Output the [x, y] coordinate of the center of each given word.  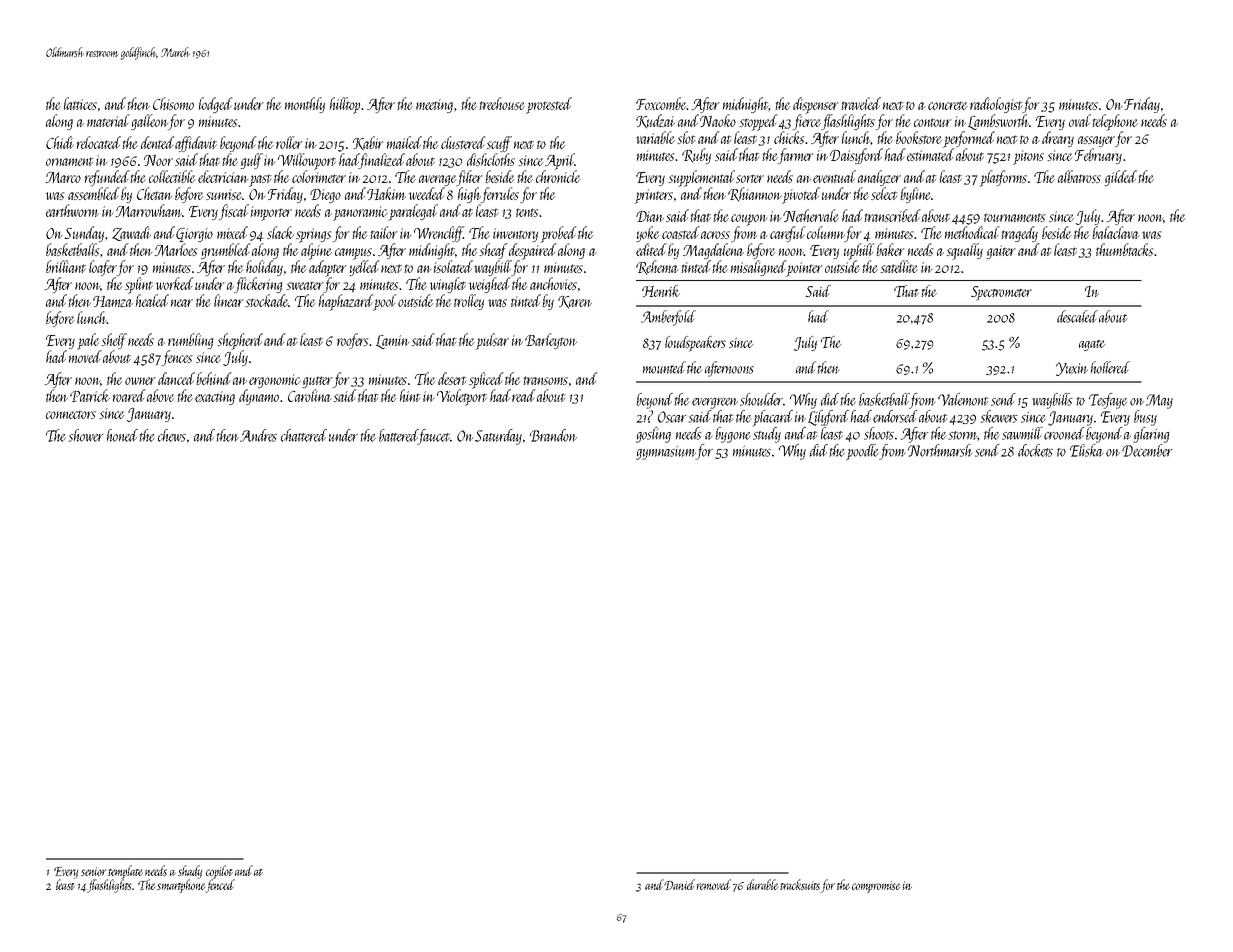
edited [651, 249]
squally [964, 251]
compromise [876, 887]
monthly [305, 105]
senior [94, 871]
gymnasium [666, 453]
